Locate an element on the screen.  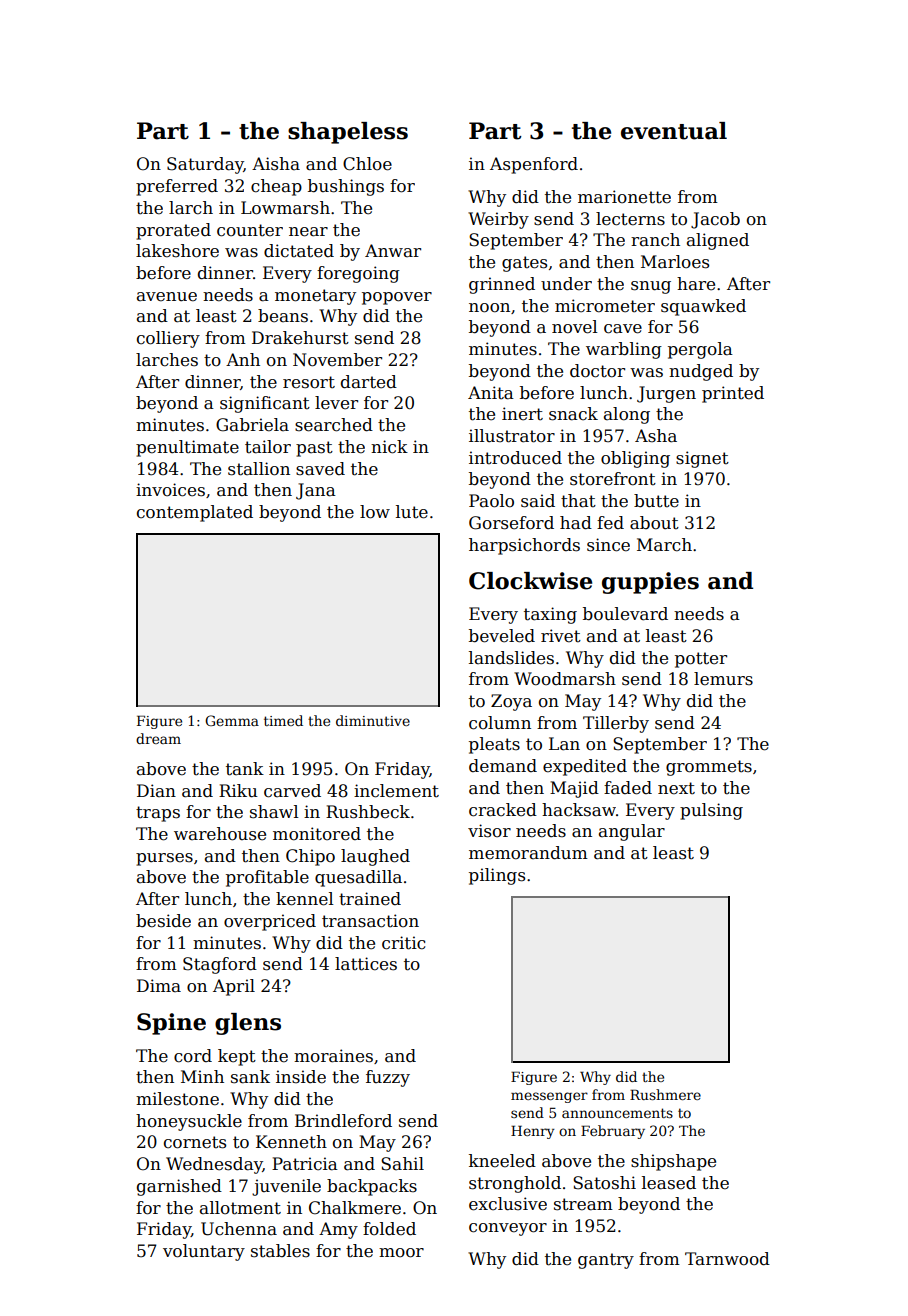
dream is located at coordinates (158, 738).
